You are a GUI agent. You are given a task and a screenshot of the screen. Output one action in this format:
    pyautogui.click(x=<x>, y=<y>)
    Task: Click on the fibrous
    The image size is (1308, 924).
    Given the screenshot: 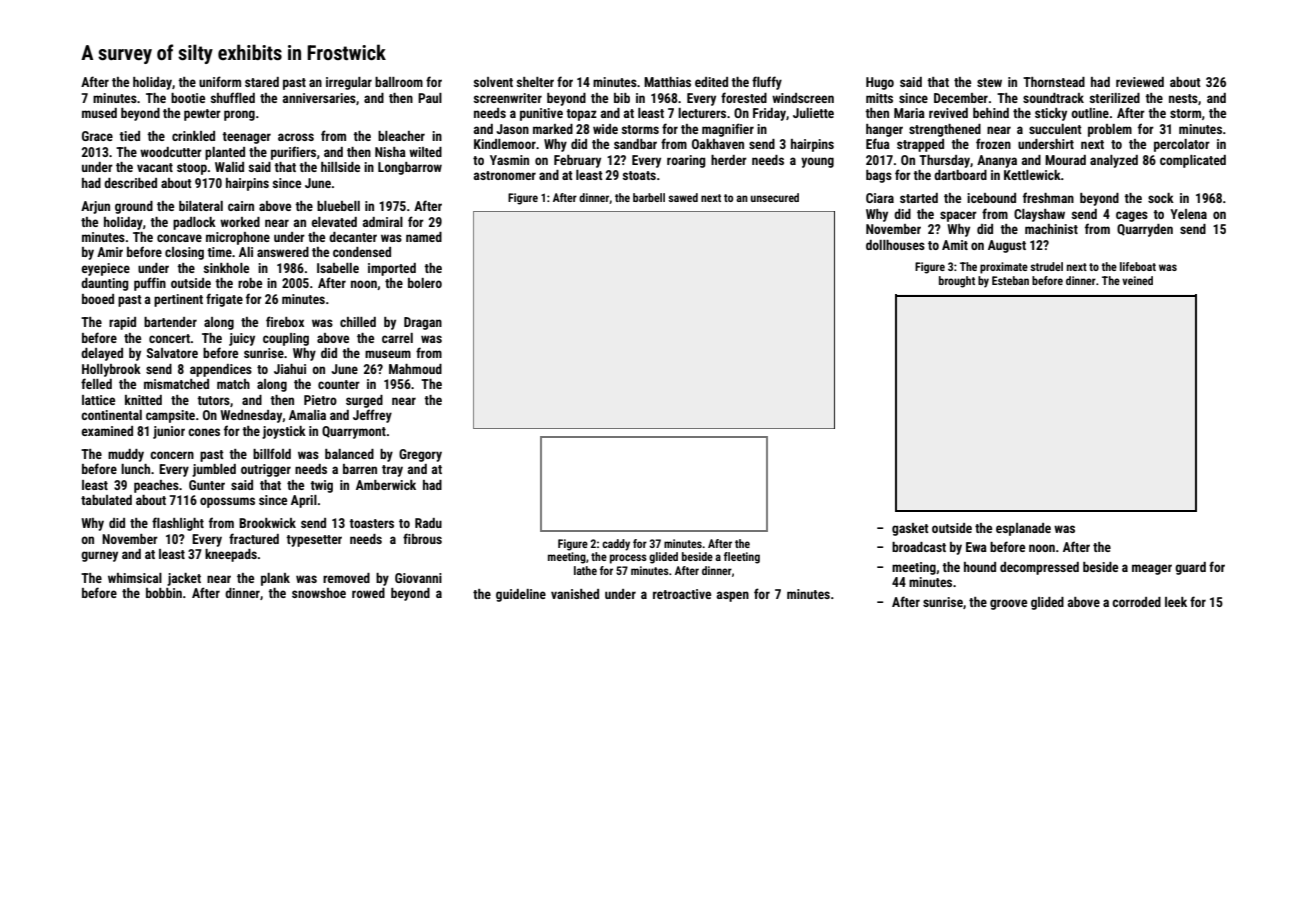 What is the action you would take?
    pyautogui.click(x=422, y=538)
